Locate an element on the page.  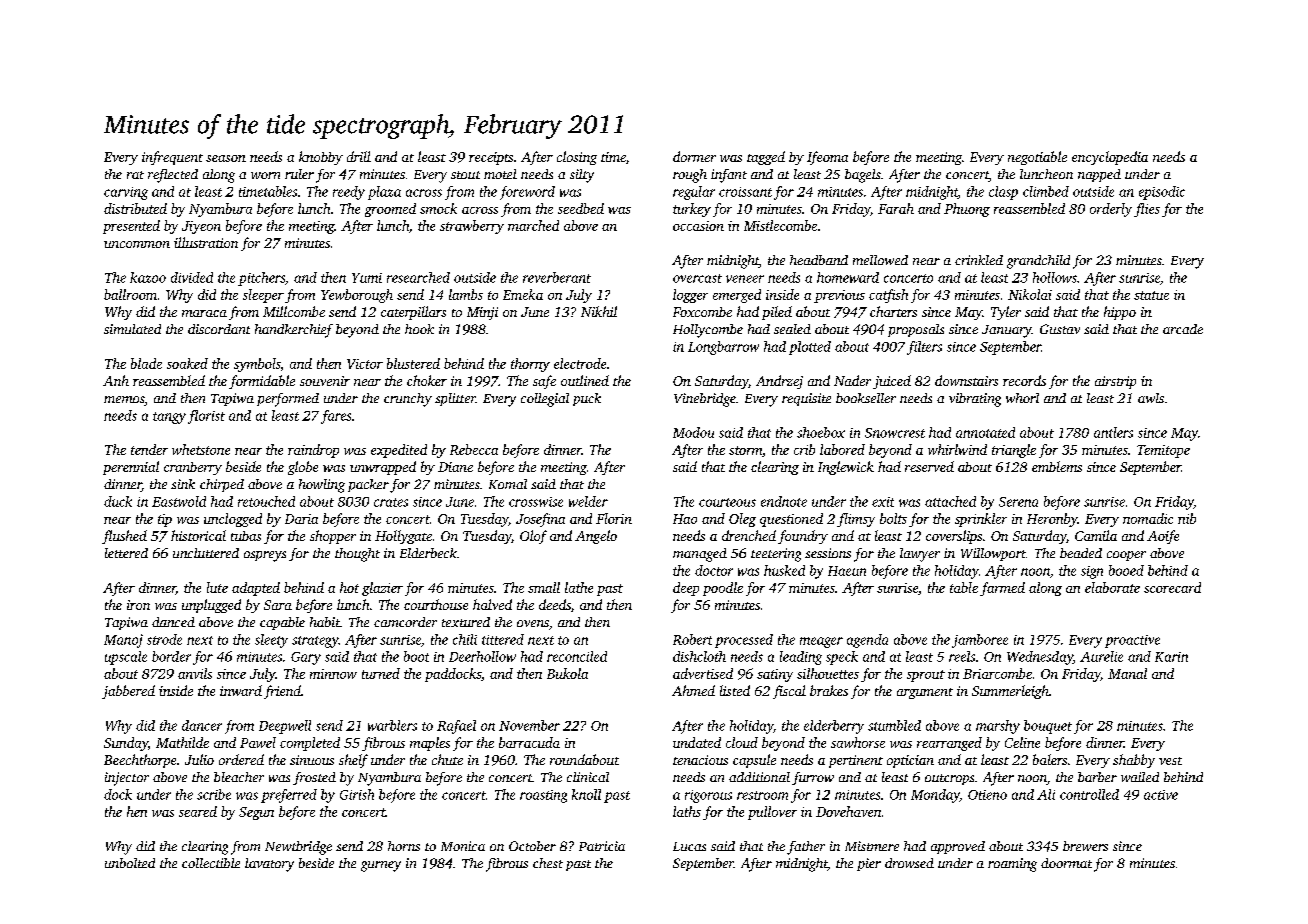
gurney is located at coordinates (381, 866).
